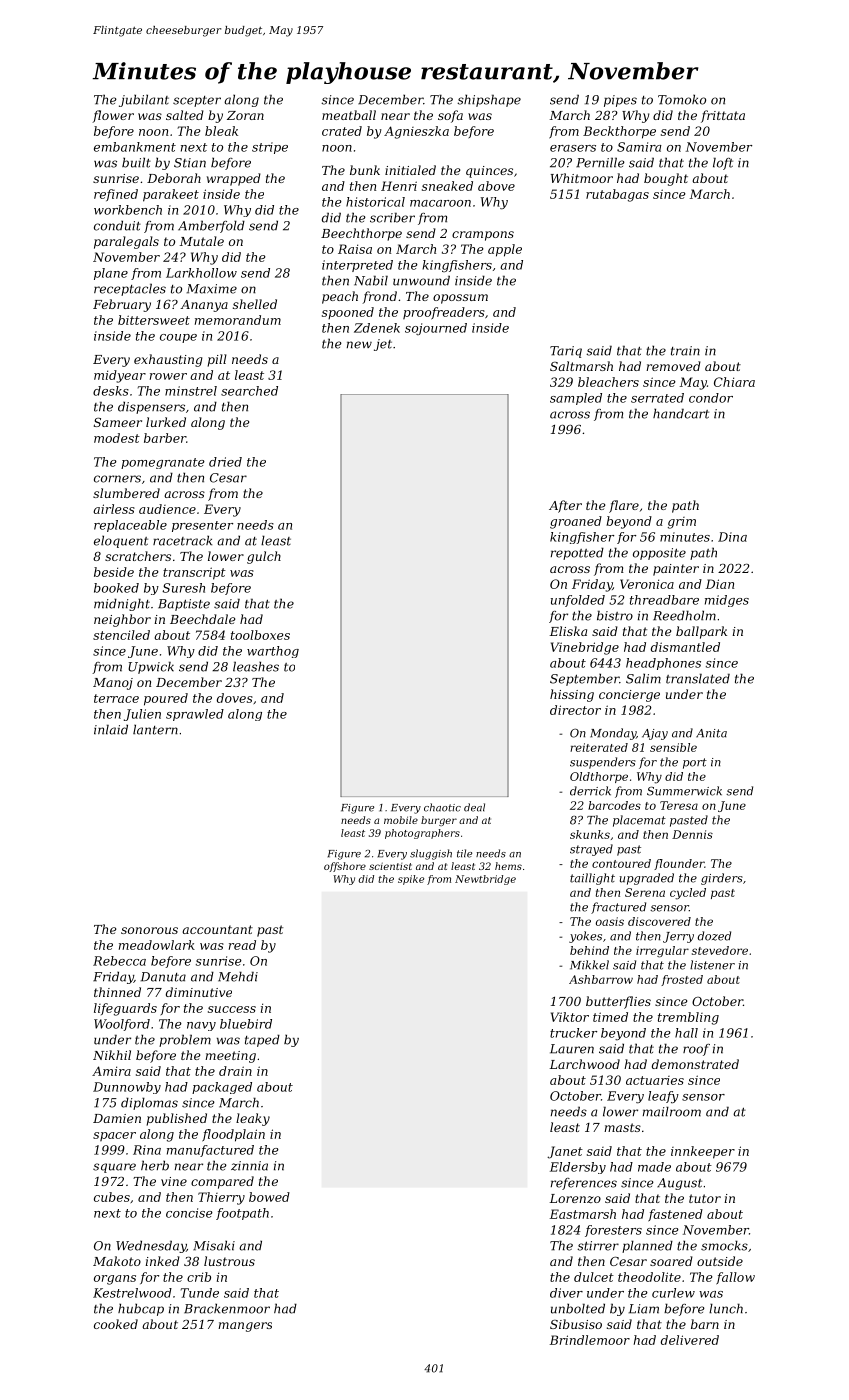 The image size is (849, 1400). What do you see at coordinates (682, 99) in the screenshot?
I see `Tomoko` at bounding box center [682, 99].
